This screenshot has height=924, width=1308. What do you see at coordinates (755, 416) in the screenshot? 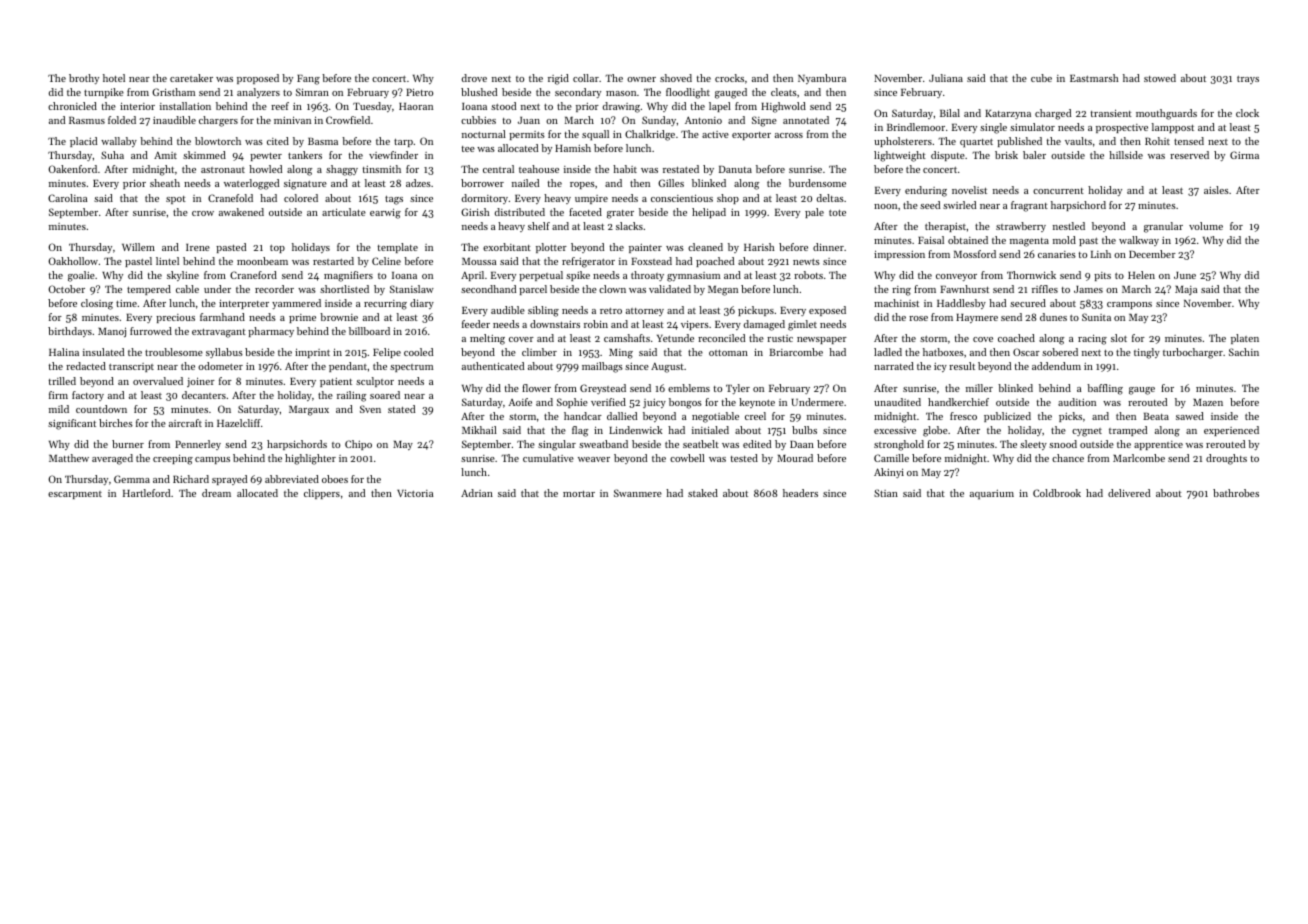
I see `creel` at bounding box center [755, 416].
